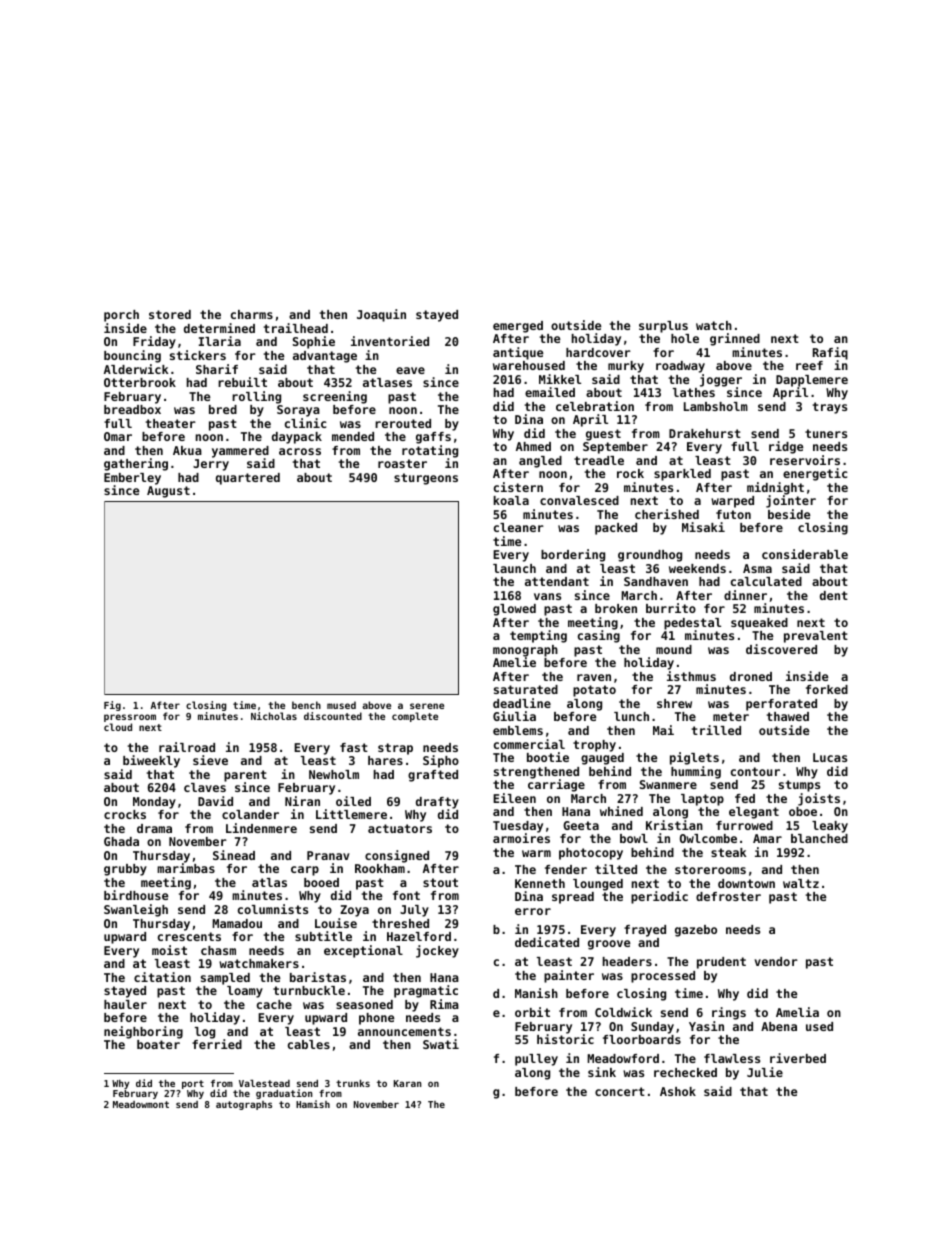 Image resolution: width=952 pixels, height=1233 pixels. Describe the element at coordinates (335, 397) in the image. I see `screening` at that location.
